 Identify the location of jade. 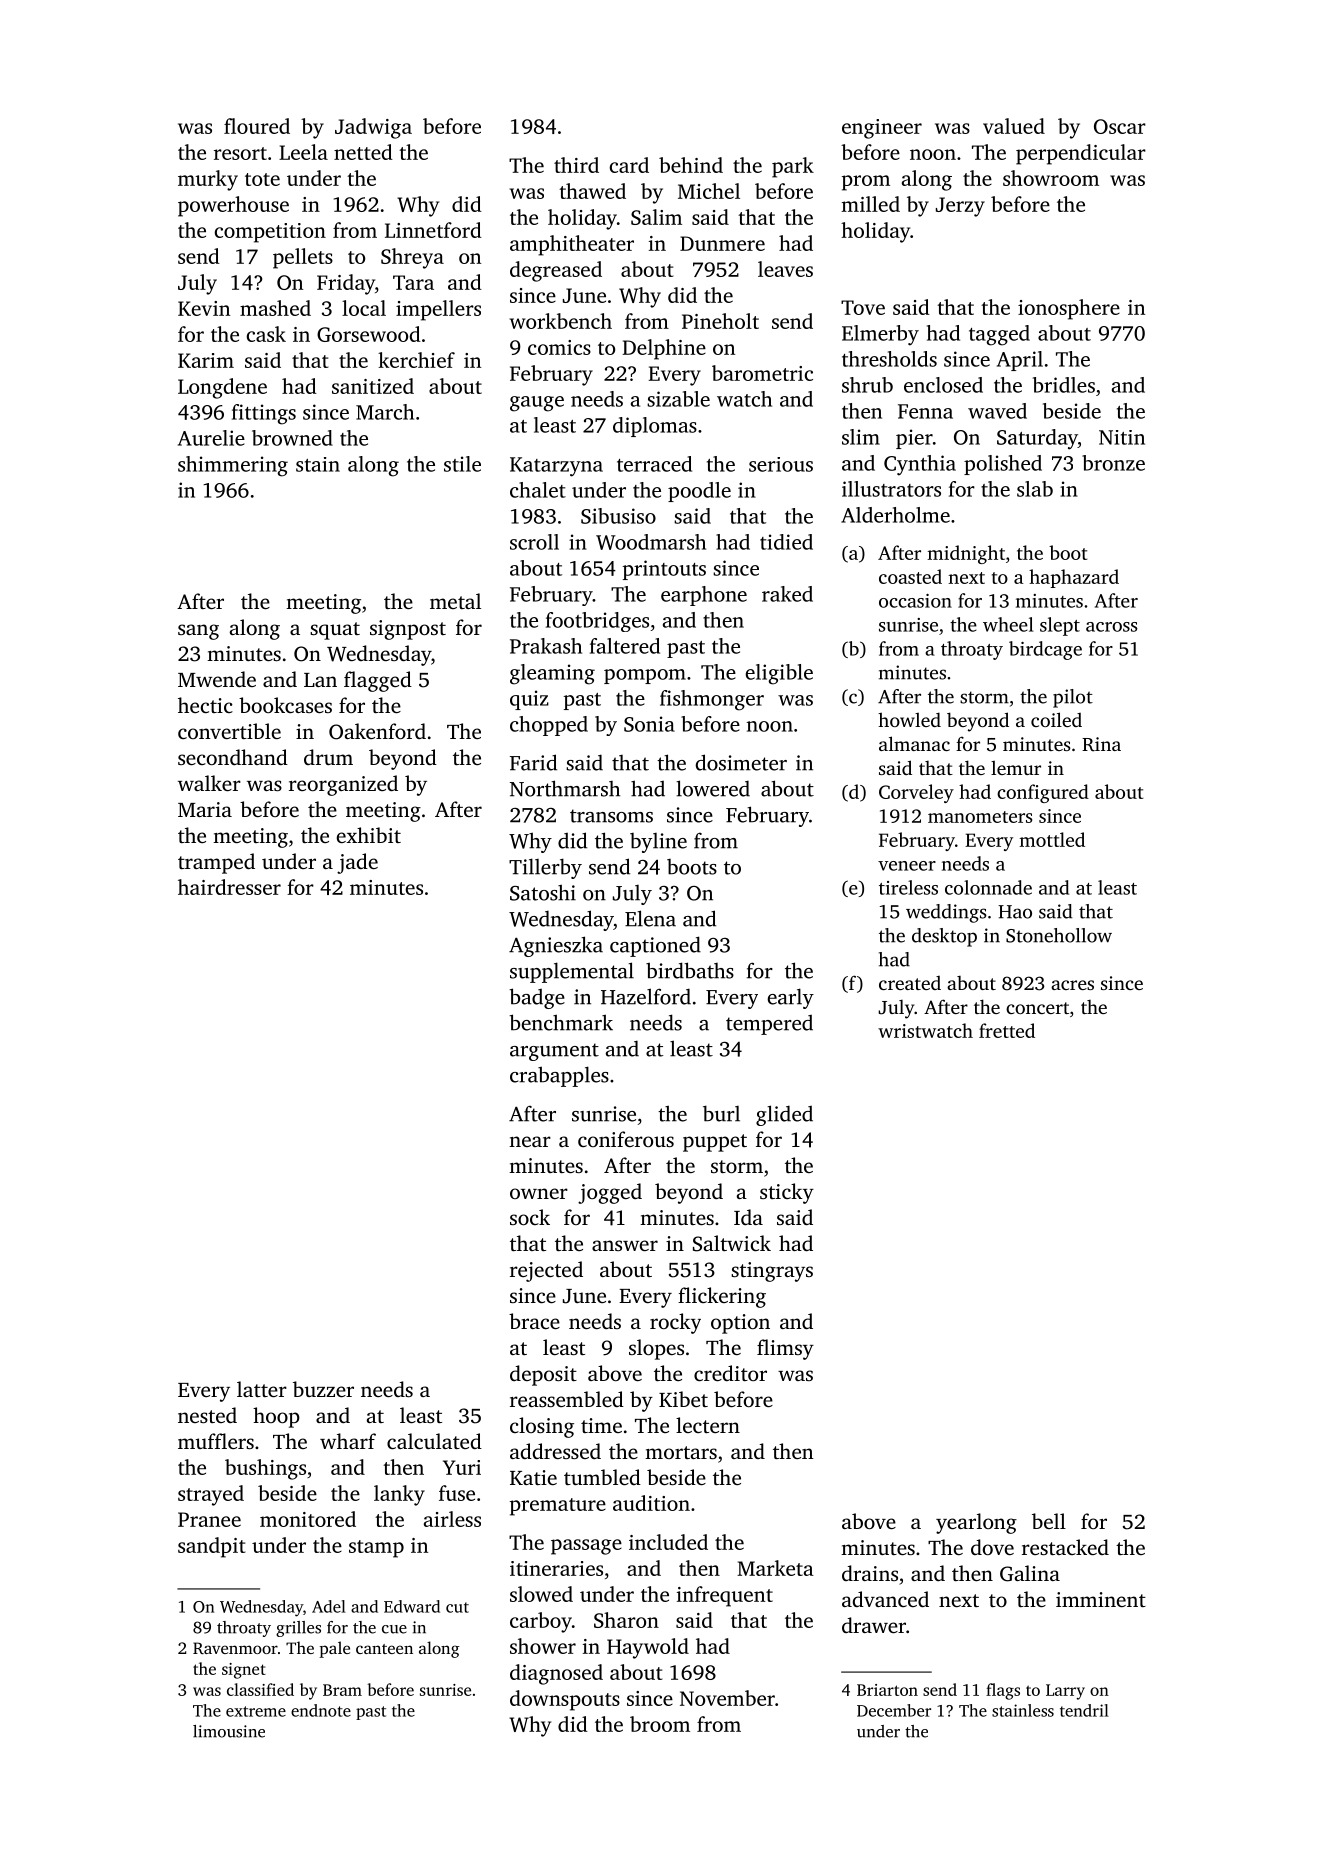
(357, 863).
